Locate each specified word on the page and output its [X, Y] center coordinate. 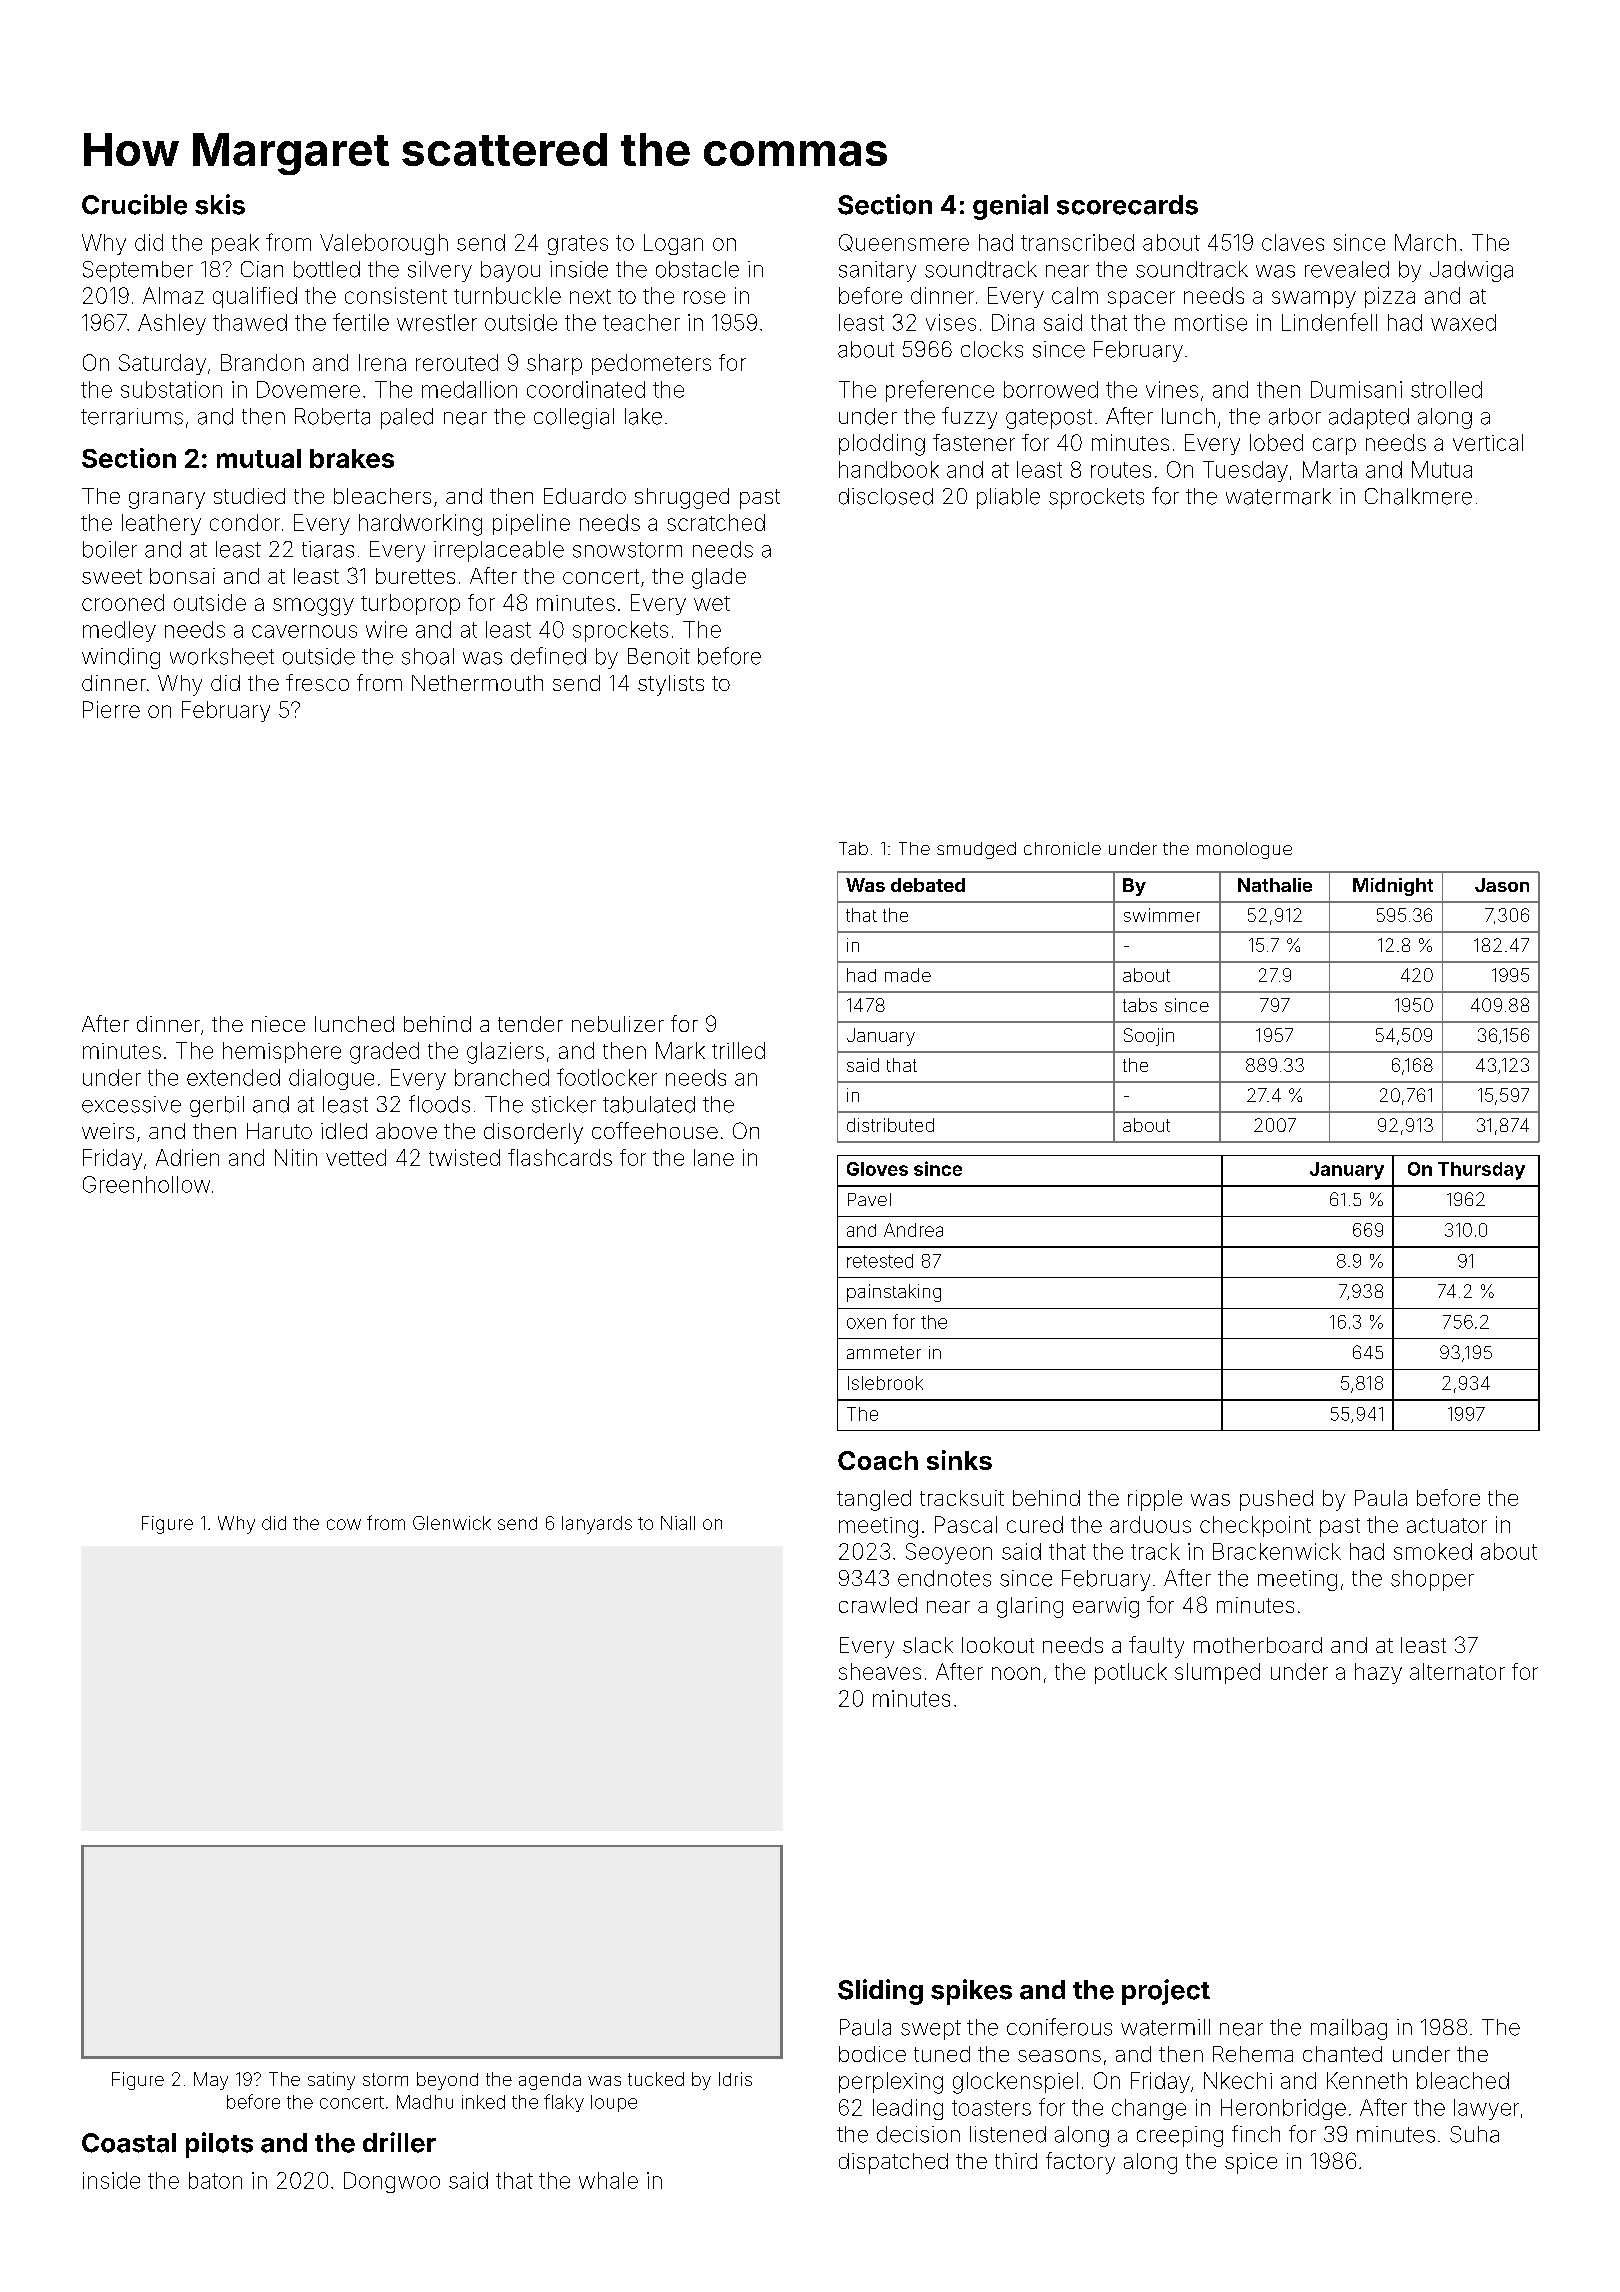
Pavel [869, 1199]
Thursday [1481, 1171]
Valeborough [384, 244]
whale [608, 2180]
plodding [882, 445]
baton [215, 2180]
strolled [1446, 389]
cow [344, 1524]
